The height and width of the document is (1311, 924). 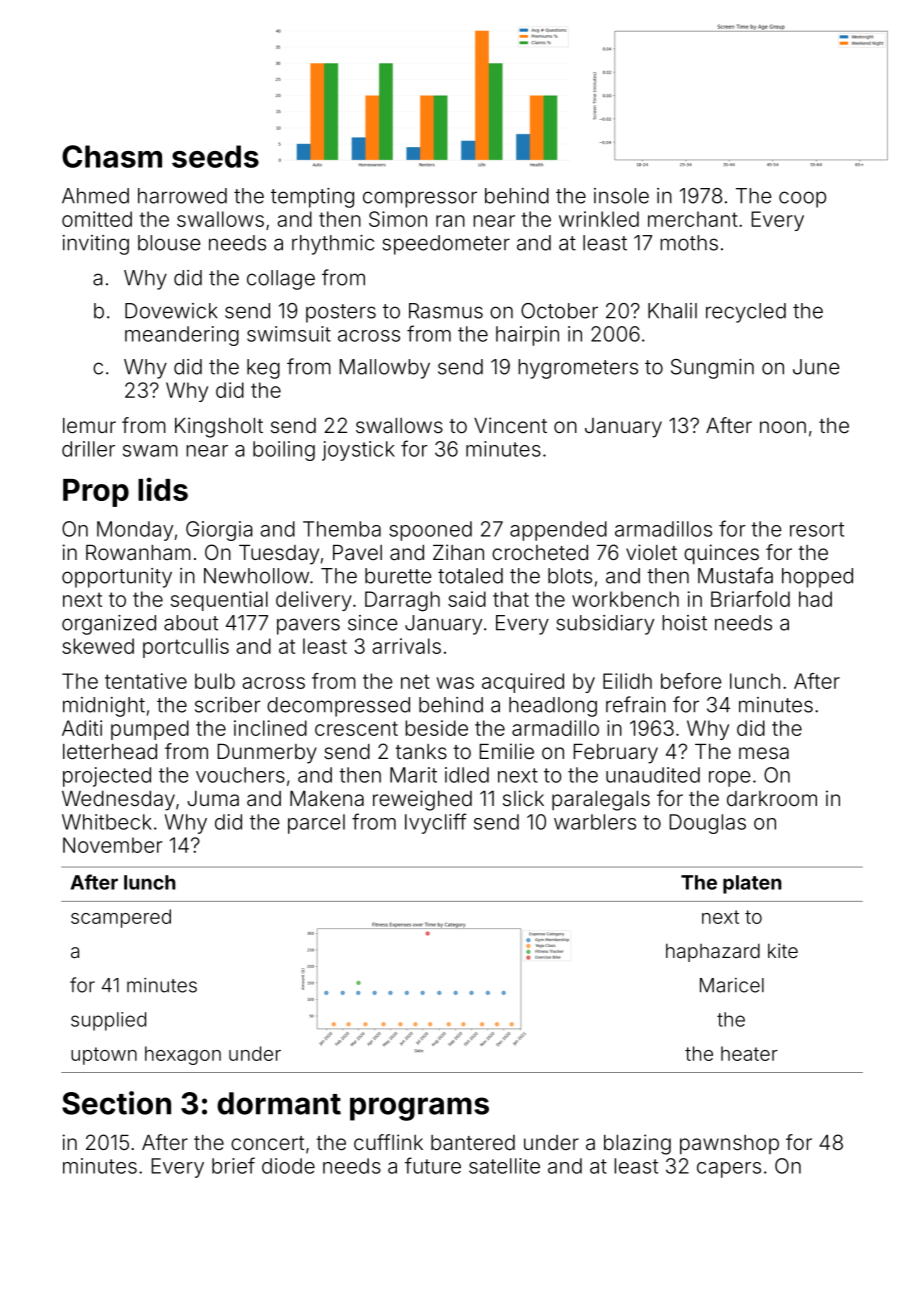 What do you see at coordinates (764, 753) in the document?
I see `mesa` at bounding box center [764, 753].
